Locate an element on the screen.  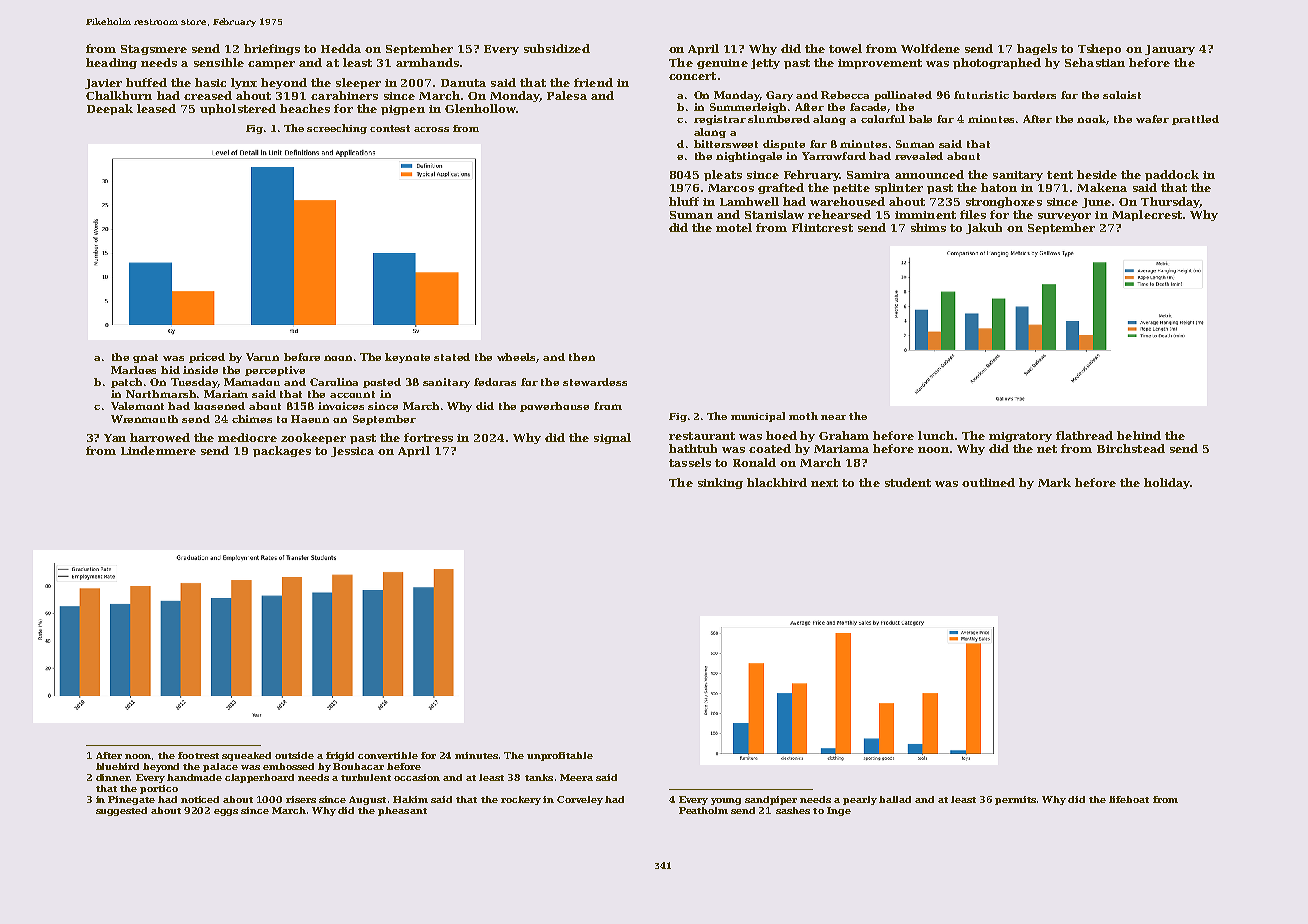
Varun is located at coordinates (262, 357).
